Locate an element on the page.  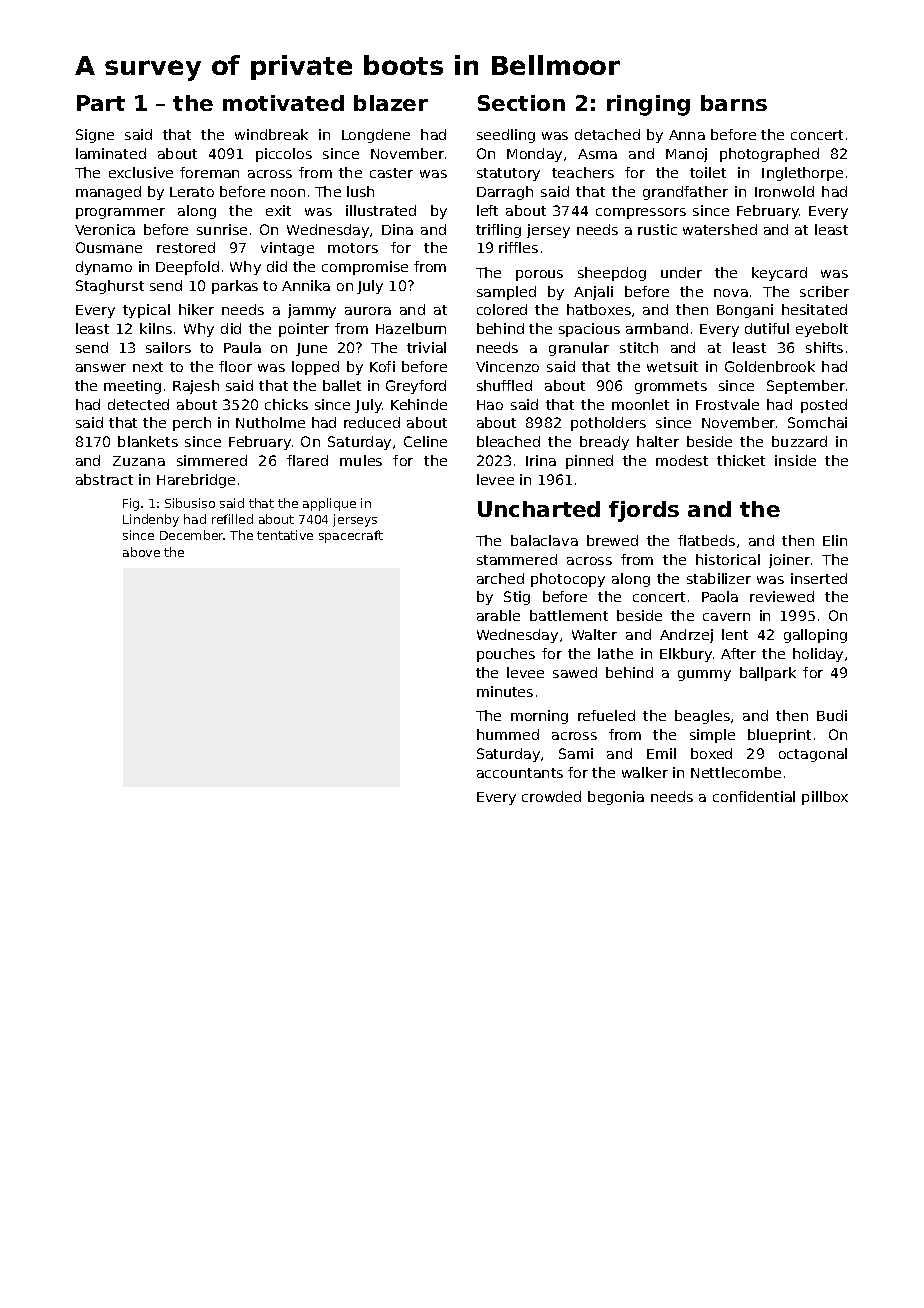
typical is located at coordinates (146, 311).
